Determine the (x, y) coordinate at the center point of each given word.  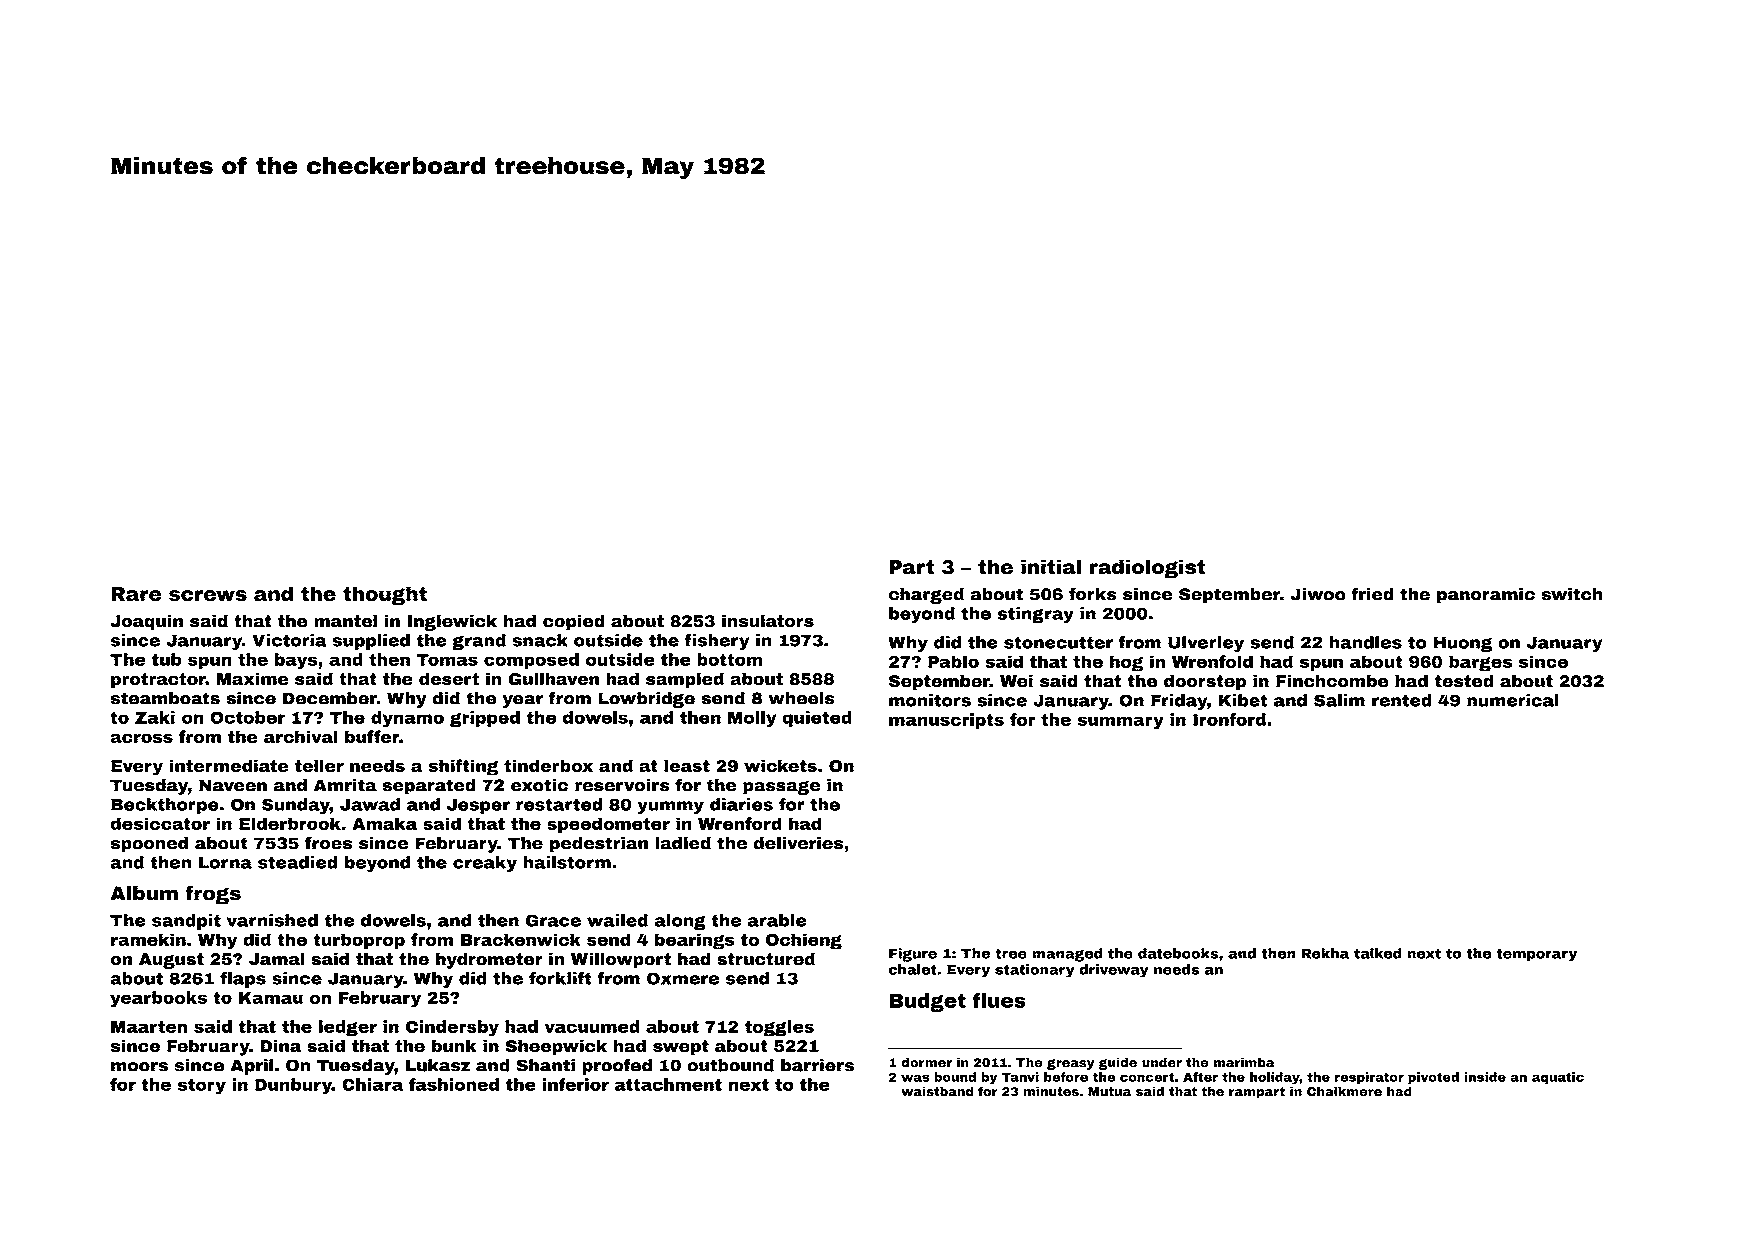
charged (926, 595)
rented (1402, 700)
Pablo (953, 661)
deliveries (798, 843)
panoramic (1486, 595)
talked (1378, 953)
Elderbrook (290, 823)
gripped (485, 719)
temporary (1537, 955)
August (171, 961)
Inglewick (452, 622)
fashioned (454, 1084)
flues (999, 1000)
